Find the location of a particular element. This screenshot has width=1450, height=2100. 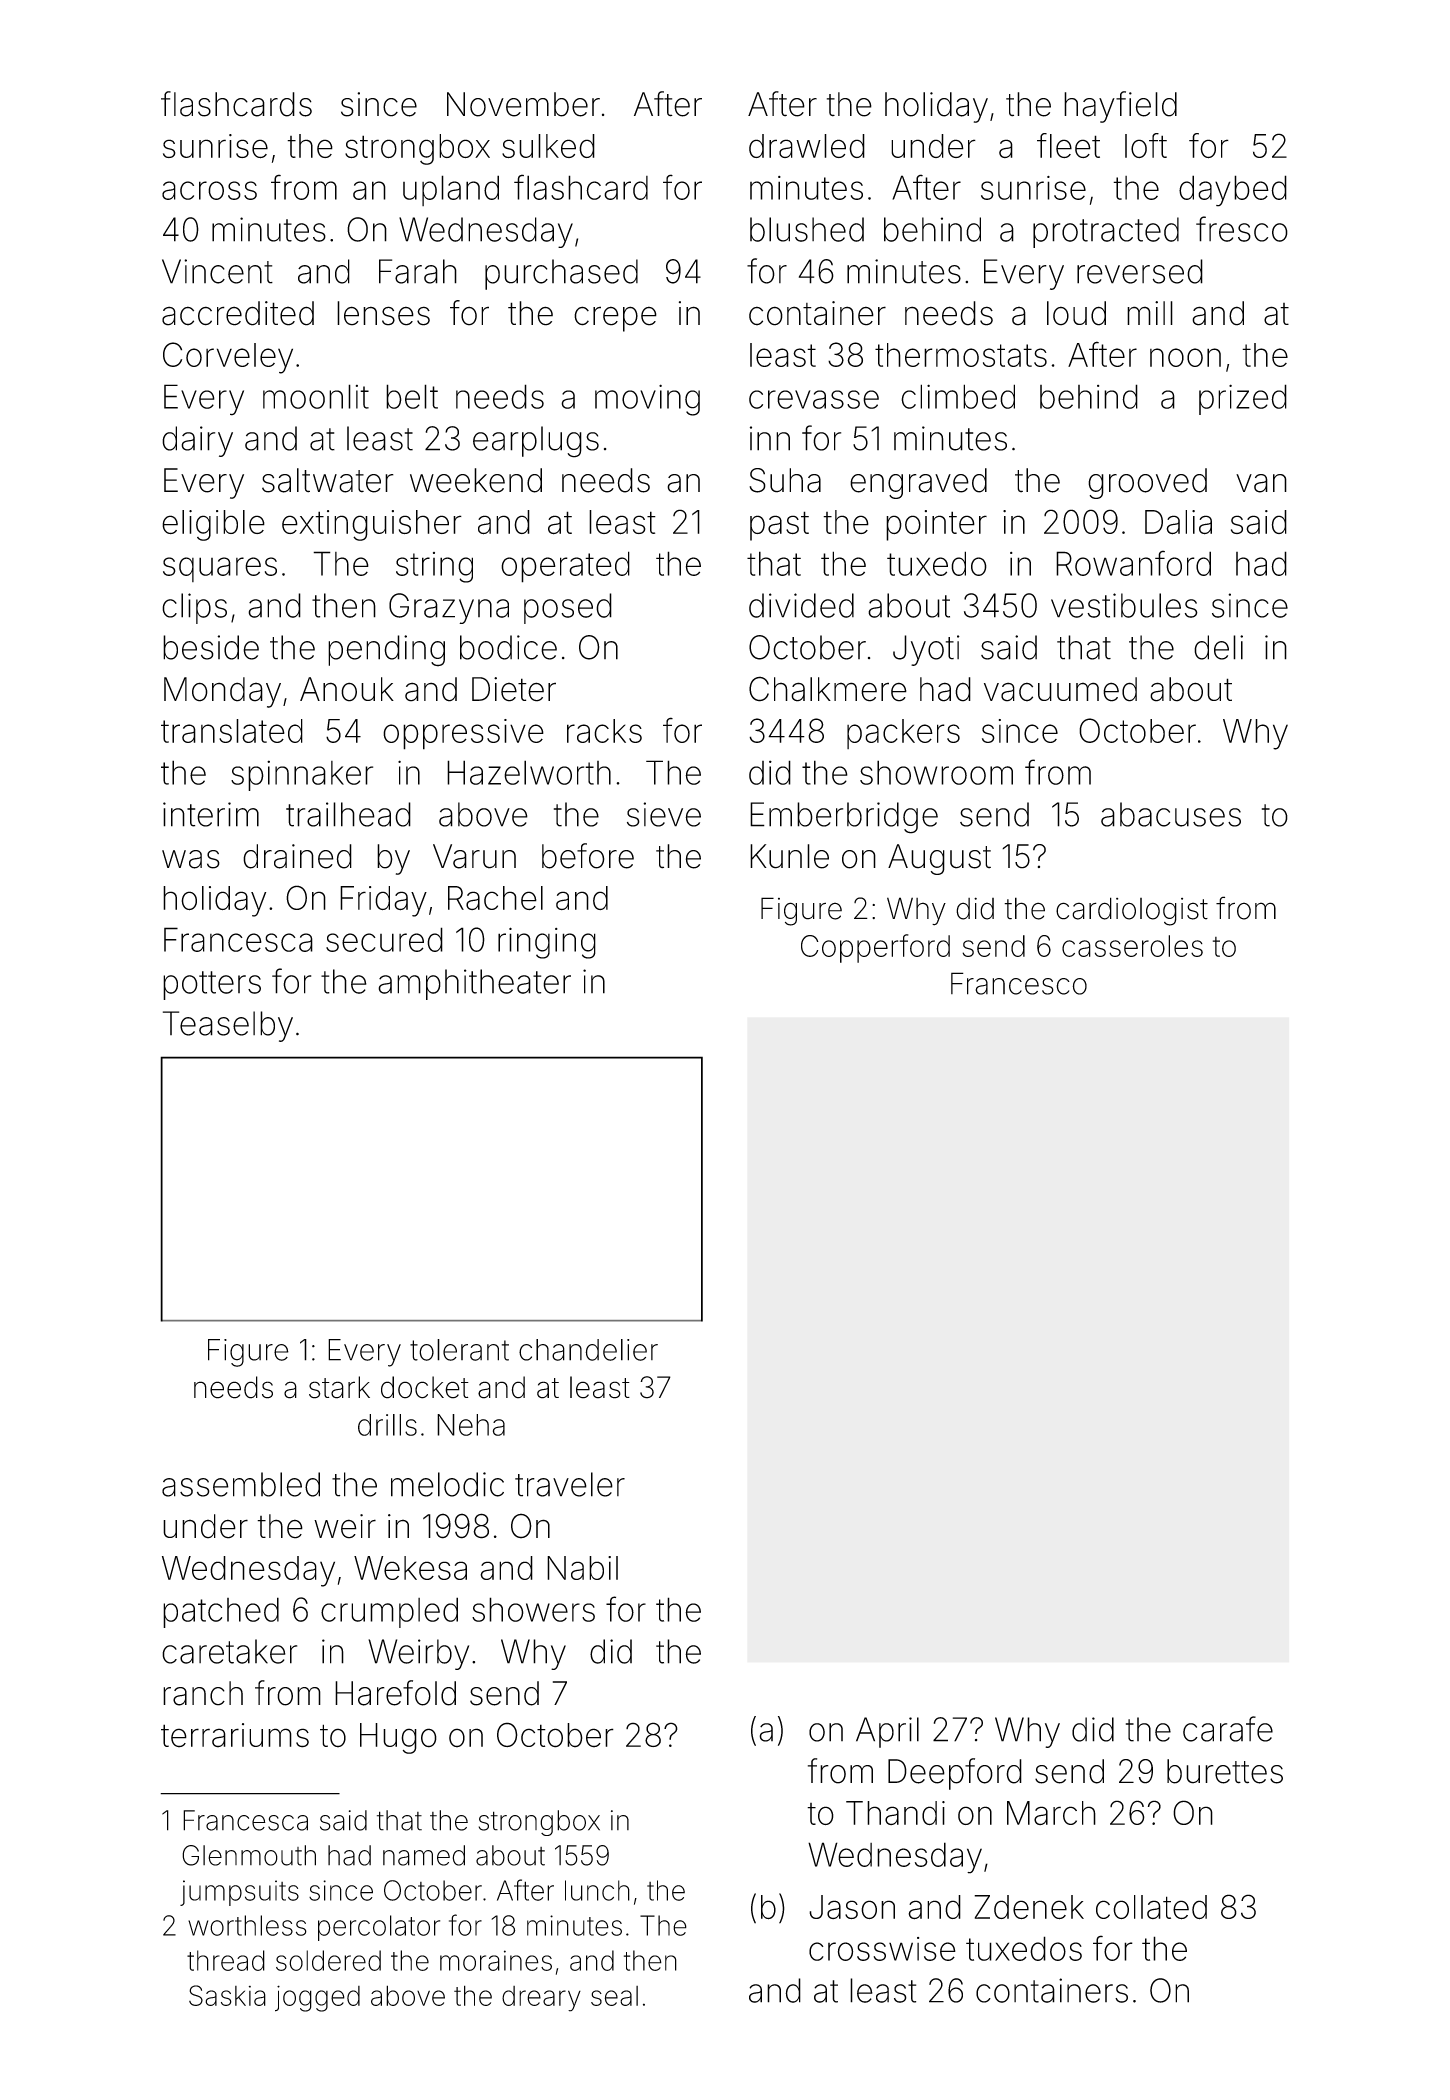

grooved is located at coordinates (1147, 483).
